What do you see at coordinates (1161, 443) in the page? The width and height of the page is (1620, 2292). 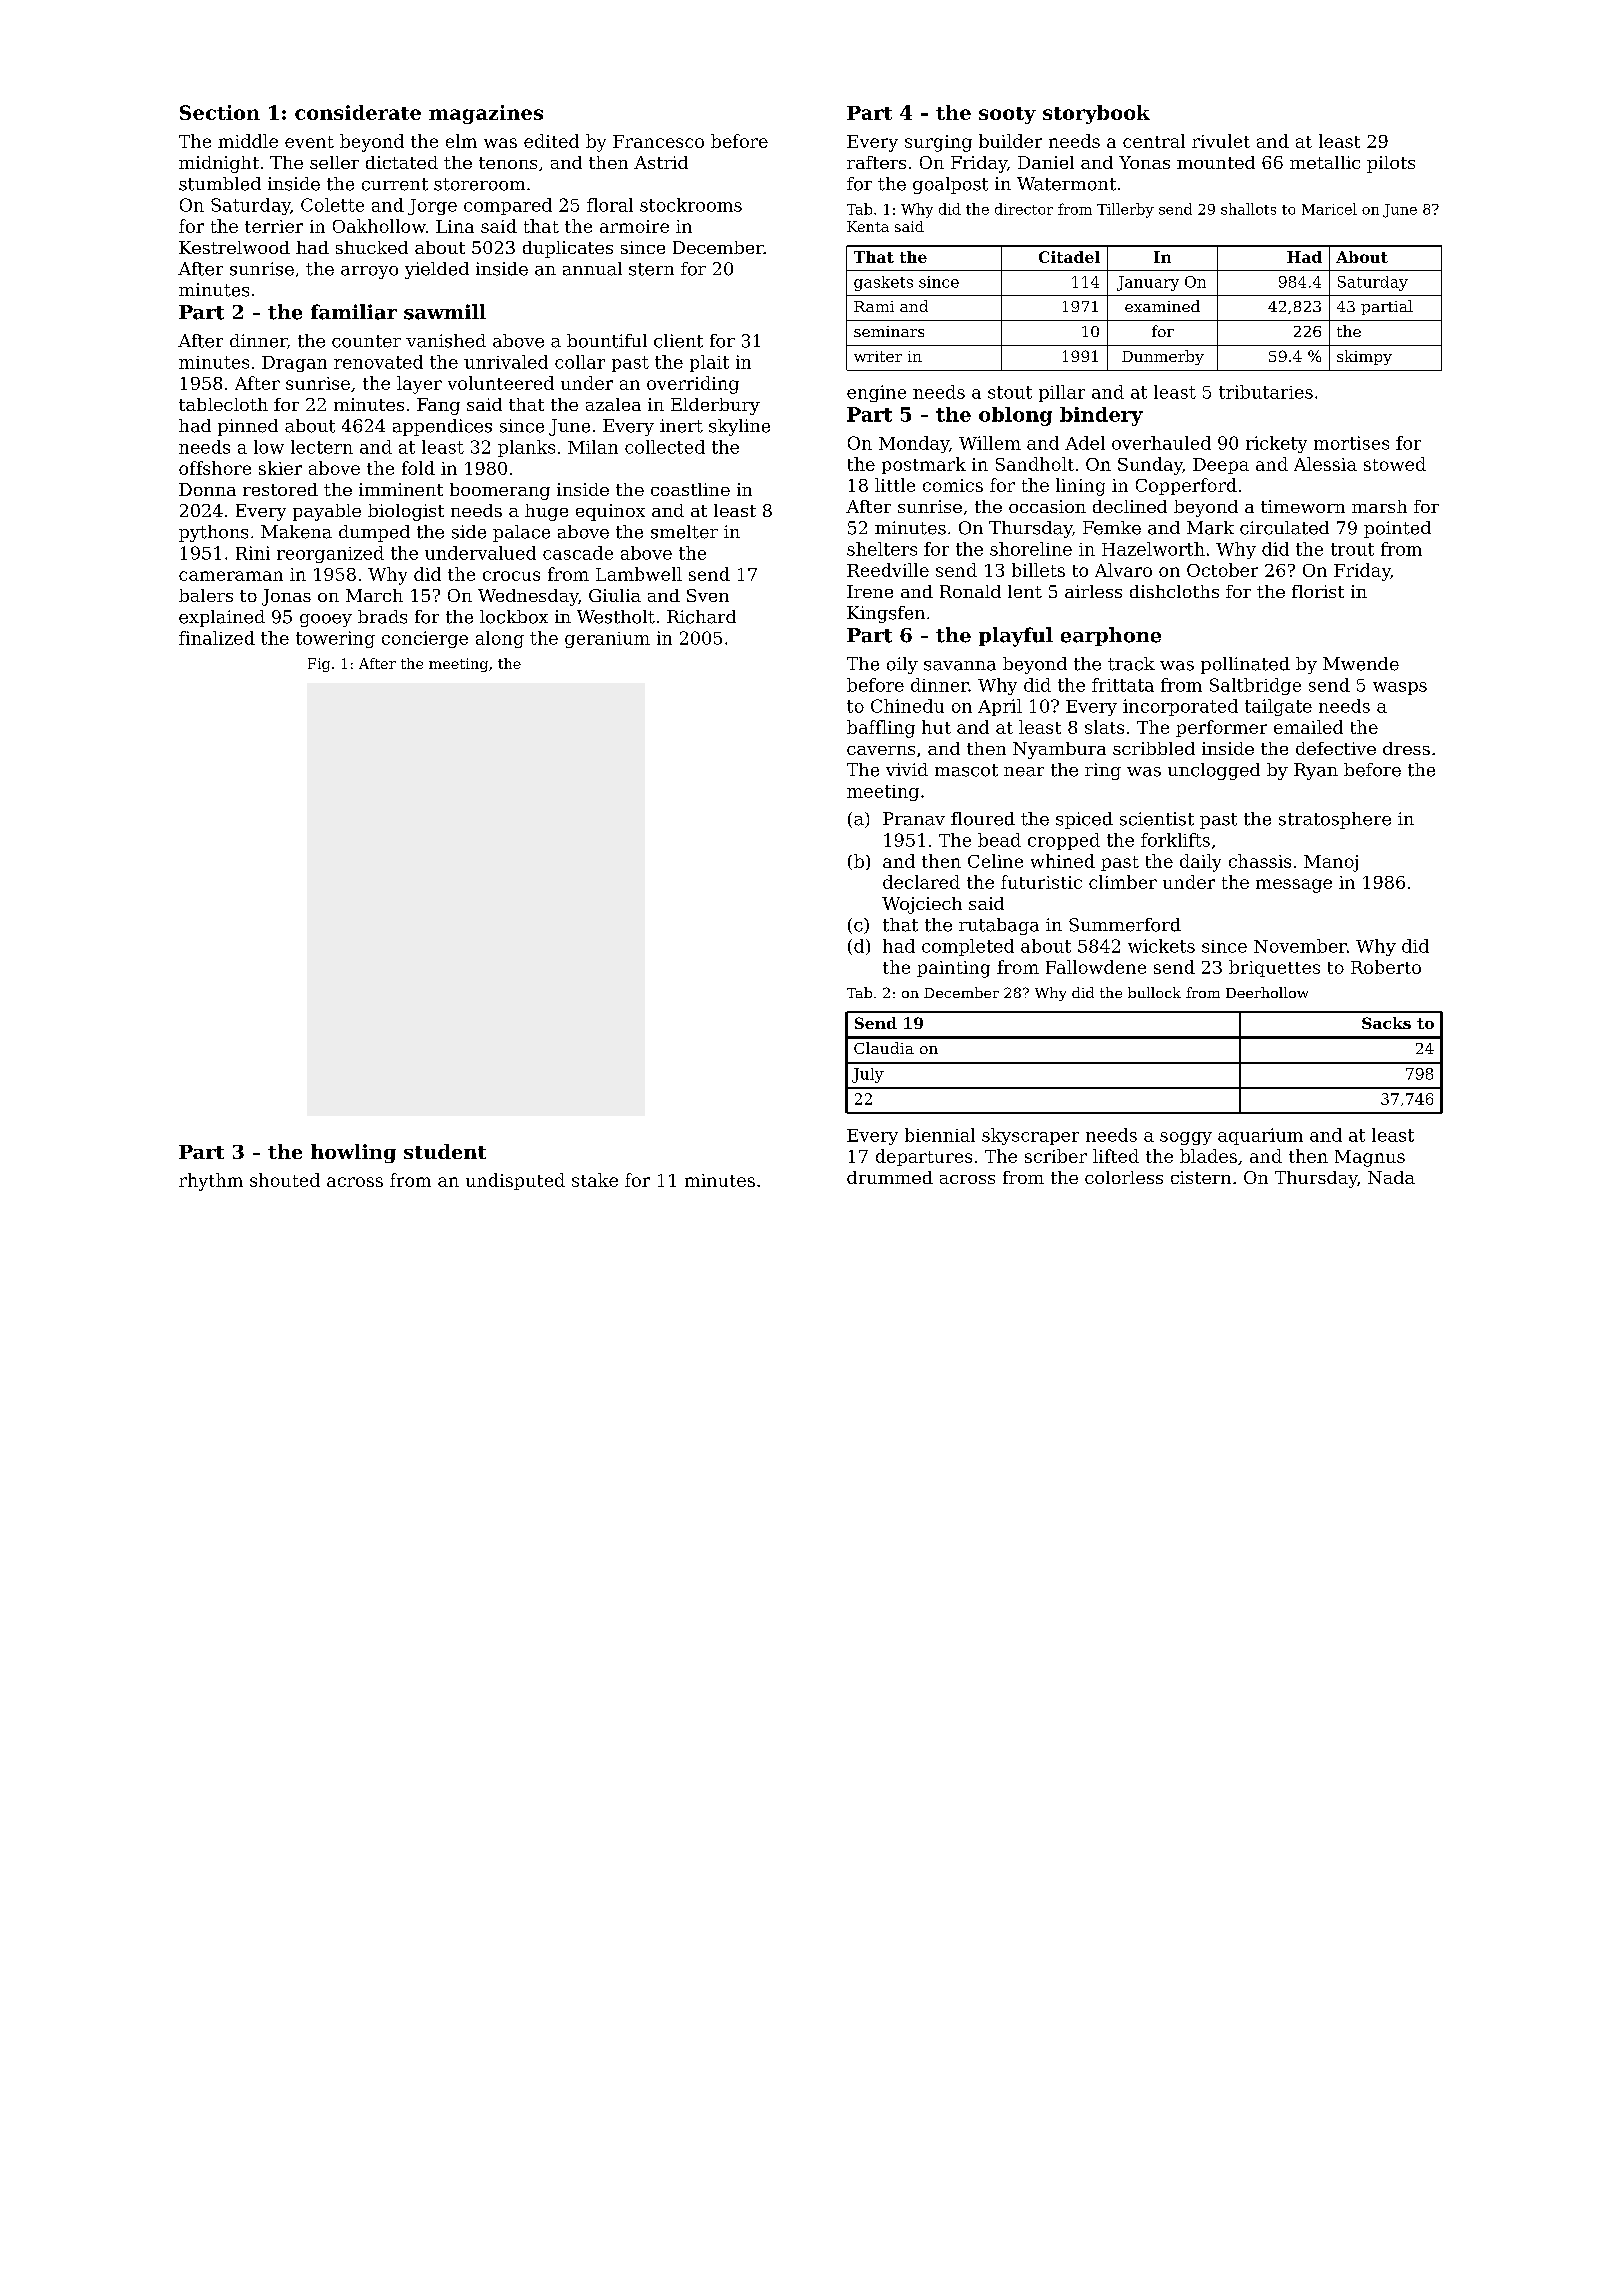 I see `overhauled` at bounding box center [1161, 443].
